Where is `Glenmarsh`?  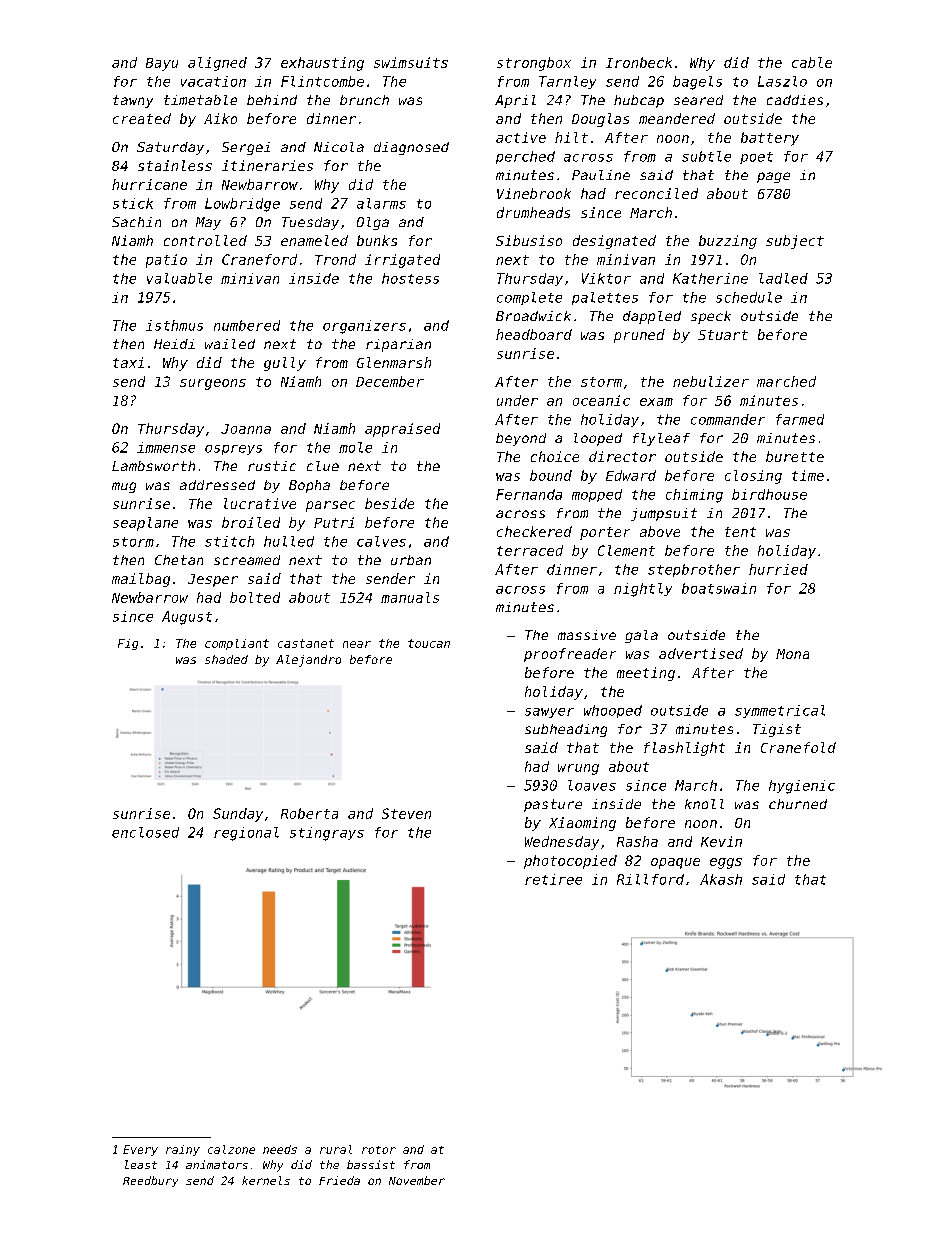 Glenmarsh is located at coordinates (394, 362).
